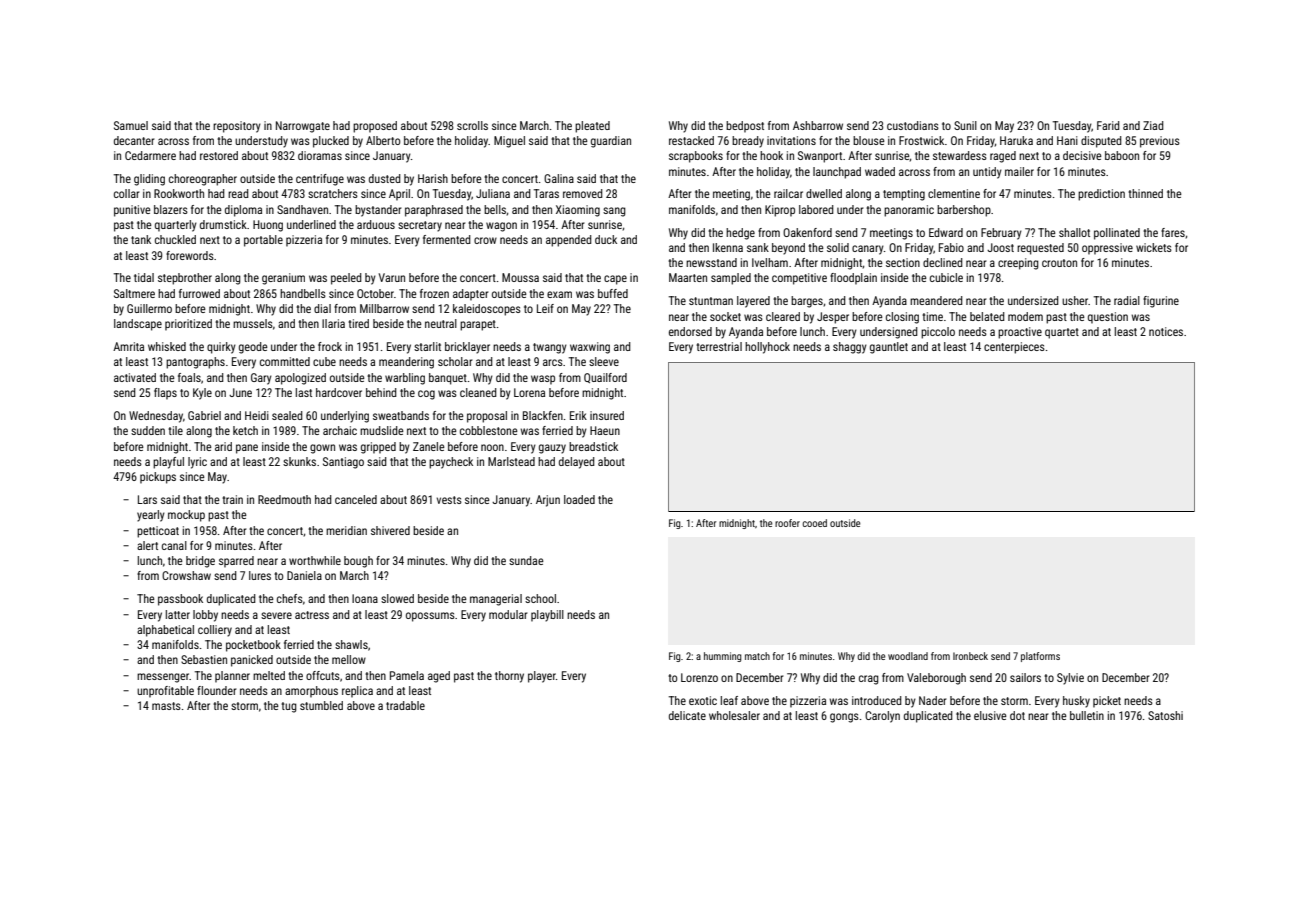 This screenshot has width=1308, height=924. I want to click on Carolyn, so click(882, 717).
